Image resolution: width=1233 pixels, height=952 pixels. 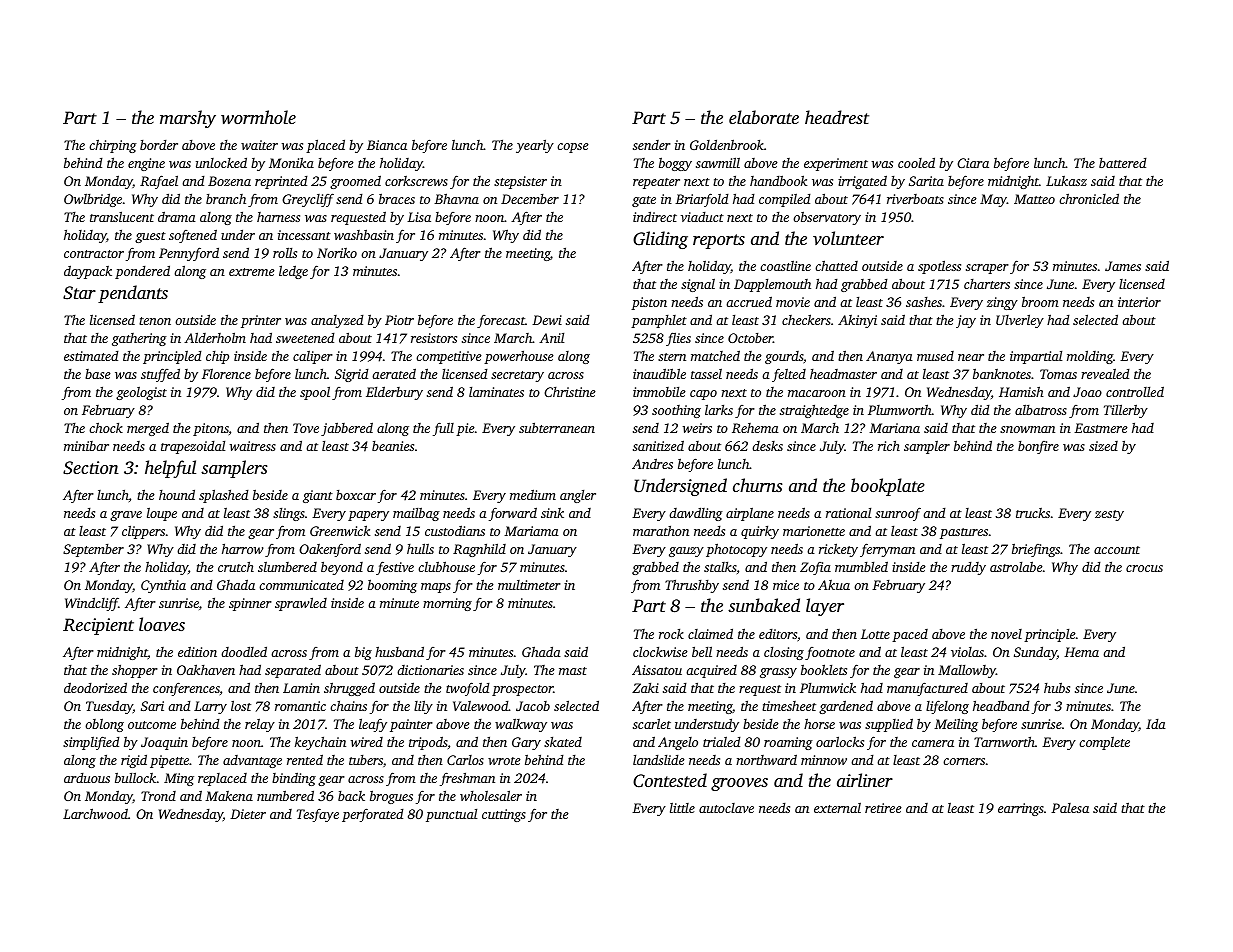 I want to click on wormhole, so click(x=258, y=117).
